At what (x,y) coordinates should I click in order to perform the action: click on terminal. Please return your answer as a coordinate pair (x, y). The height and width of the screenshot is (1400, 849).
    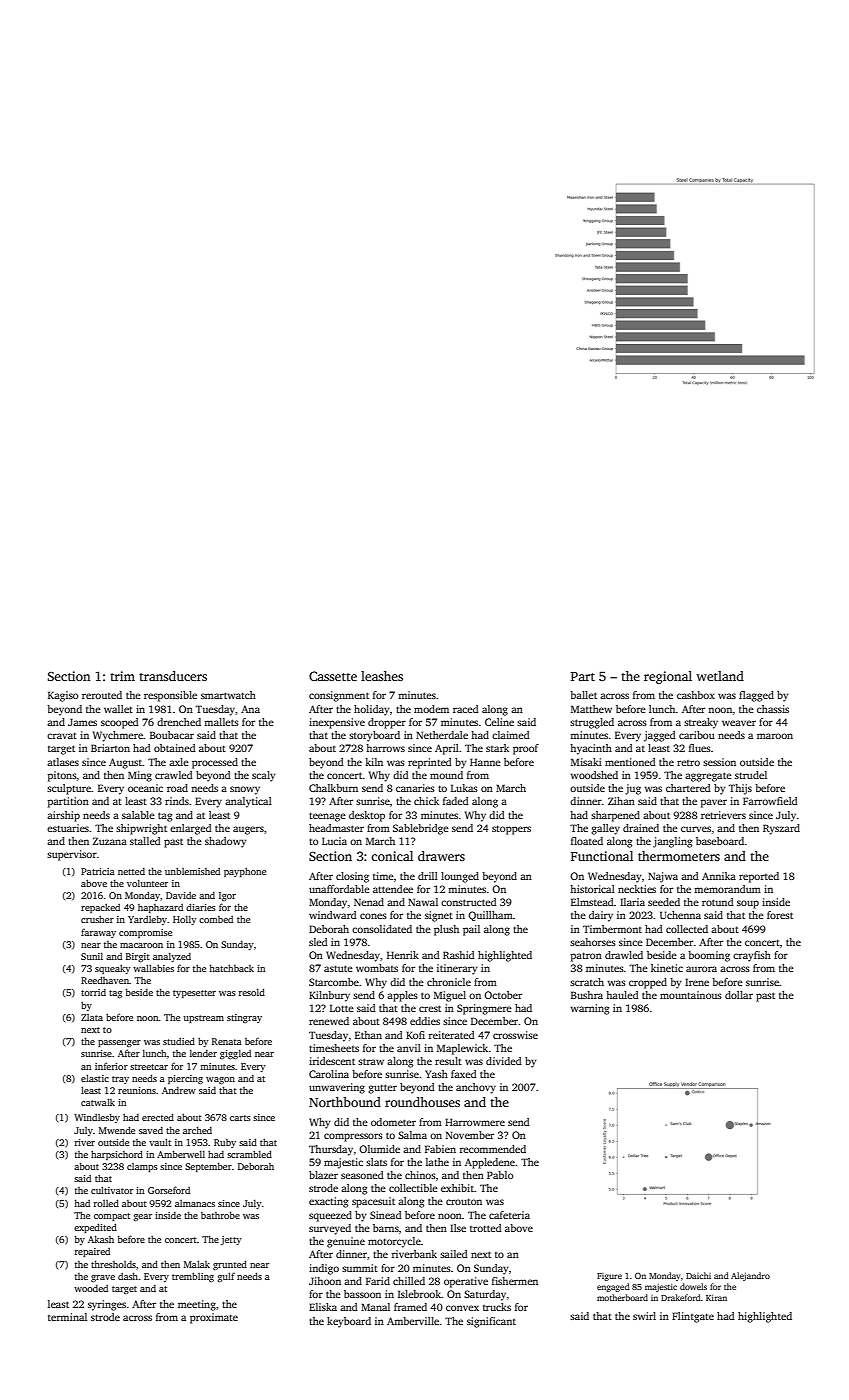
    Looking at the image, I should click on (67, 1317).
